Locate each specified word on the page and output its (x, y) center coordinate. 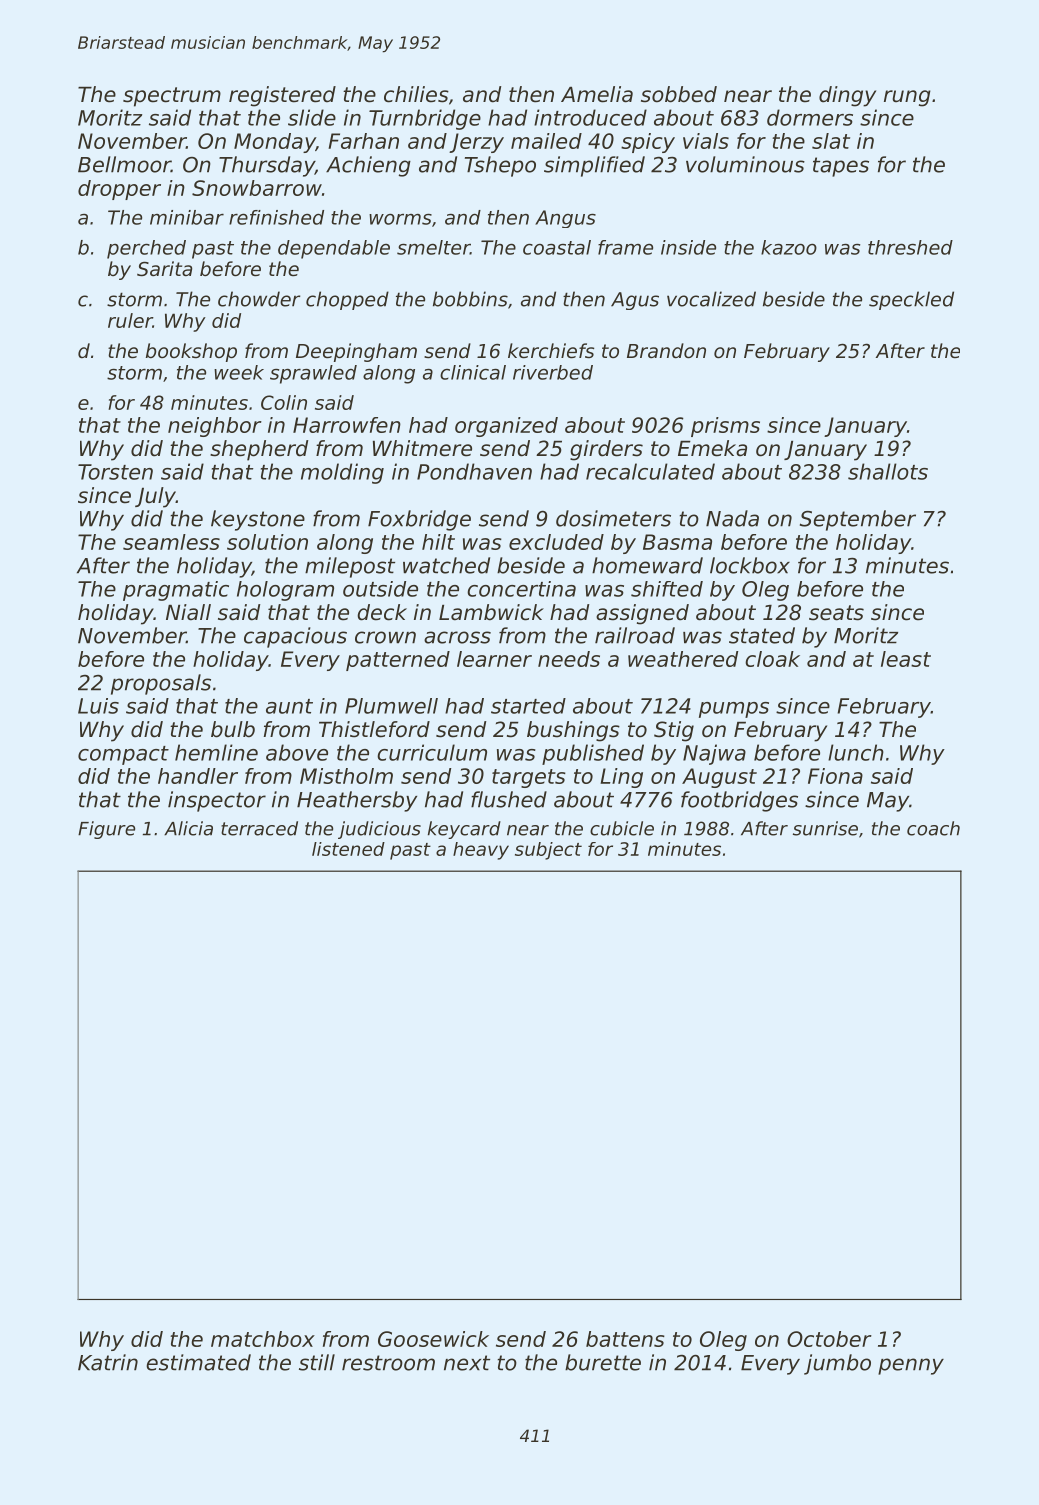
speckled (911, 300)
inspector (217, 801)
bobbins (470, 299)
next (467, 1363)
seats (836, 613)
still (317, 1362)
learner (494, 659)
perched (146, 249)
